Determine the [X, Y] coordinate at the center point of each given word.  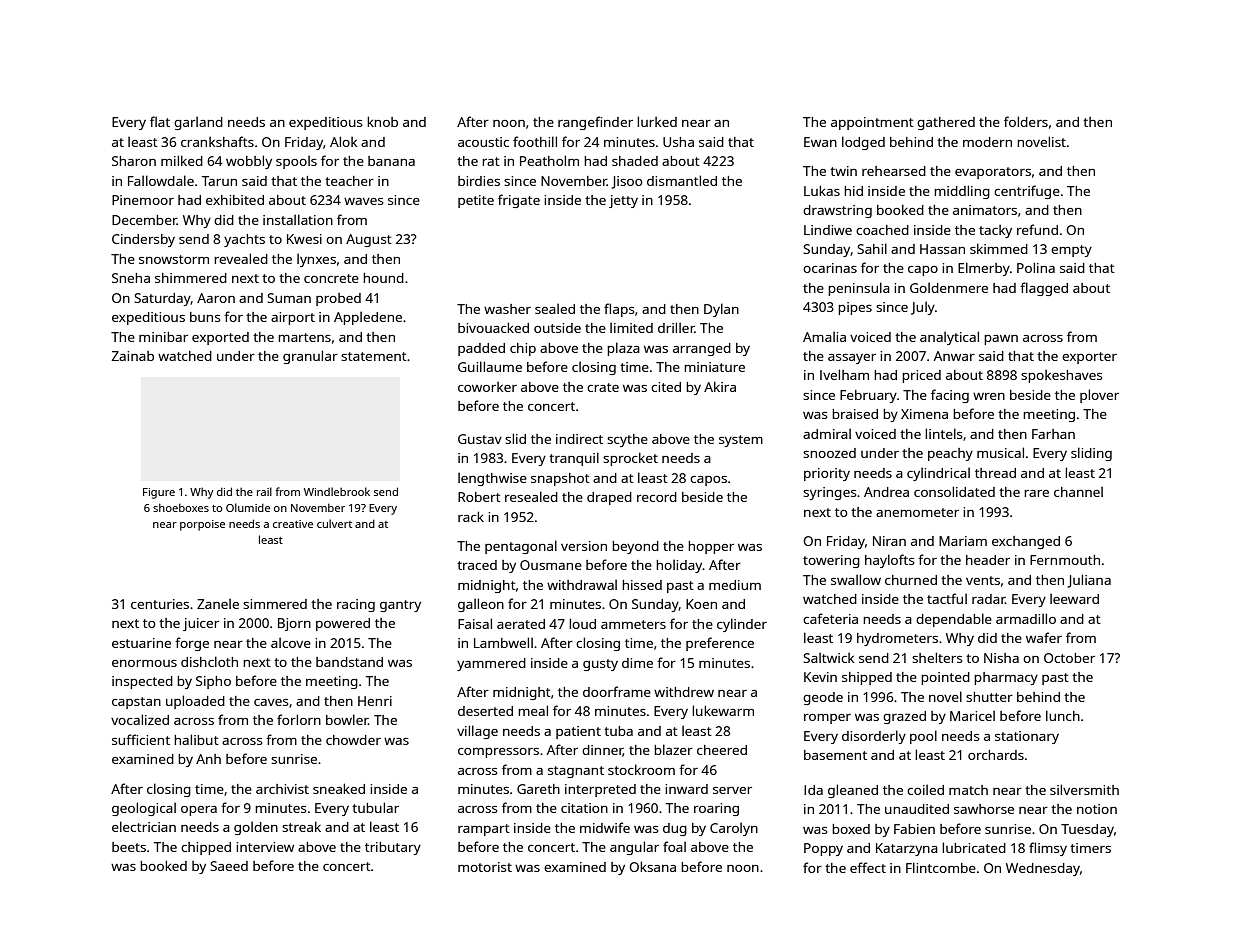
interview [265, 847]
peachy [950, 454]
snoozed [829, 453]
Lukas [822, 190]
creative [293, 524]
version [584, 546]
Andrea [886, 492]
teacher [349, 181]
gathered [946, 123]
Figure [159, 493]
